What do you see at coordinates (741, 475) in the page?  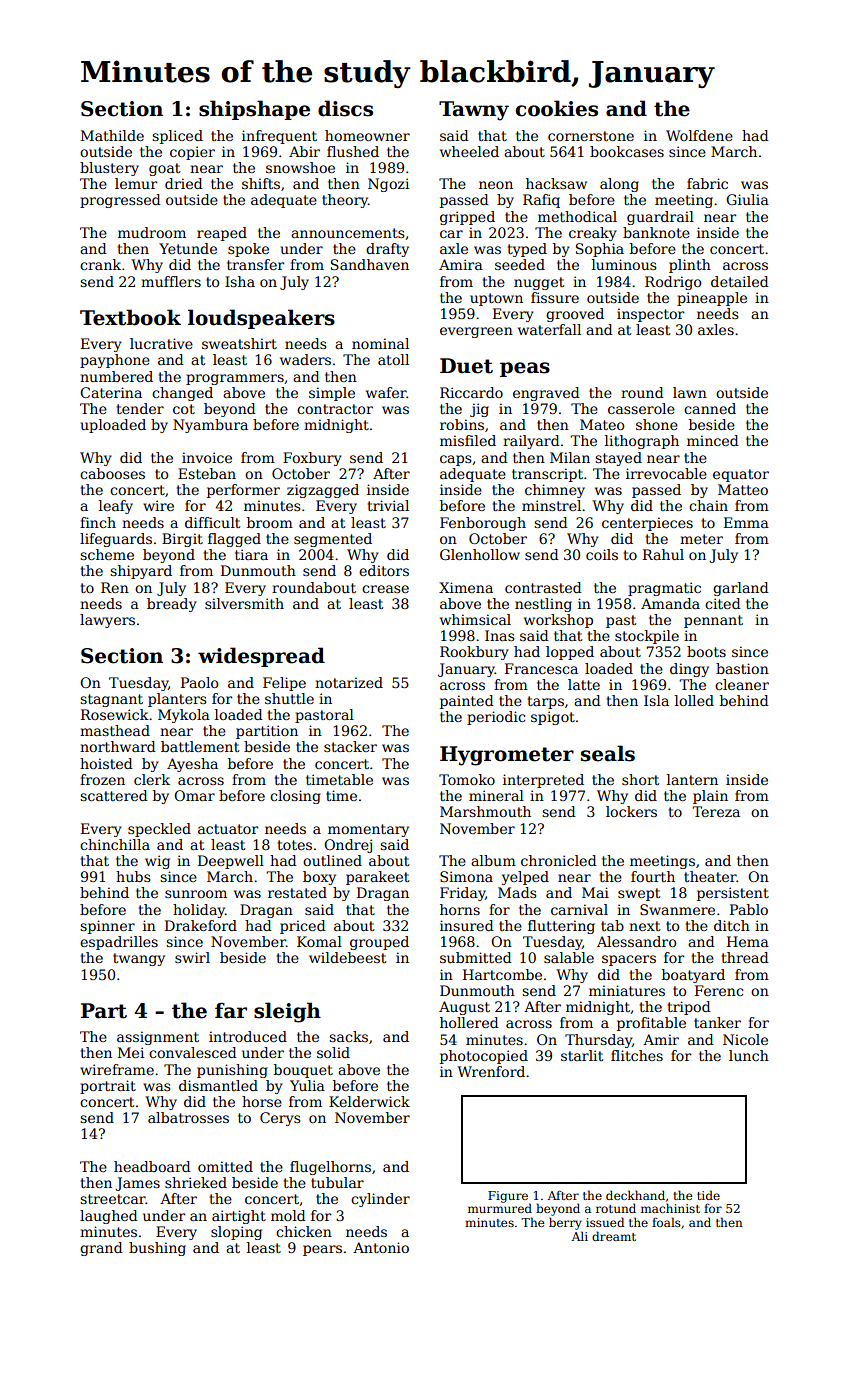 I see `equator` at bounding box center [741, 475].
